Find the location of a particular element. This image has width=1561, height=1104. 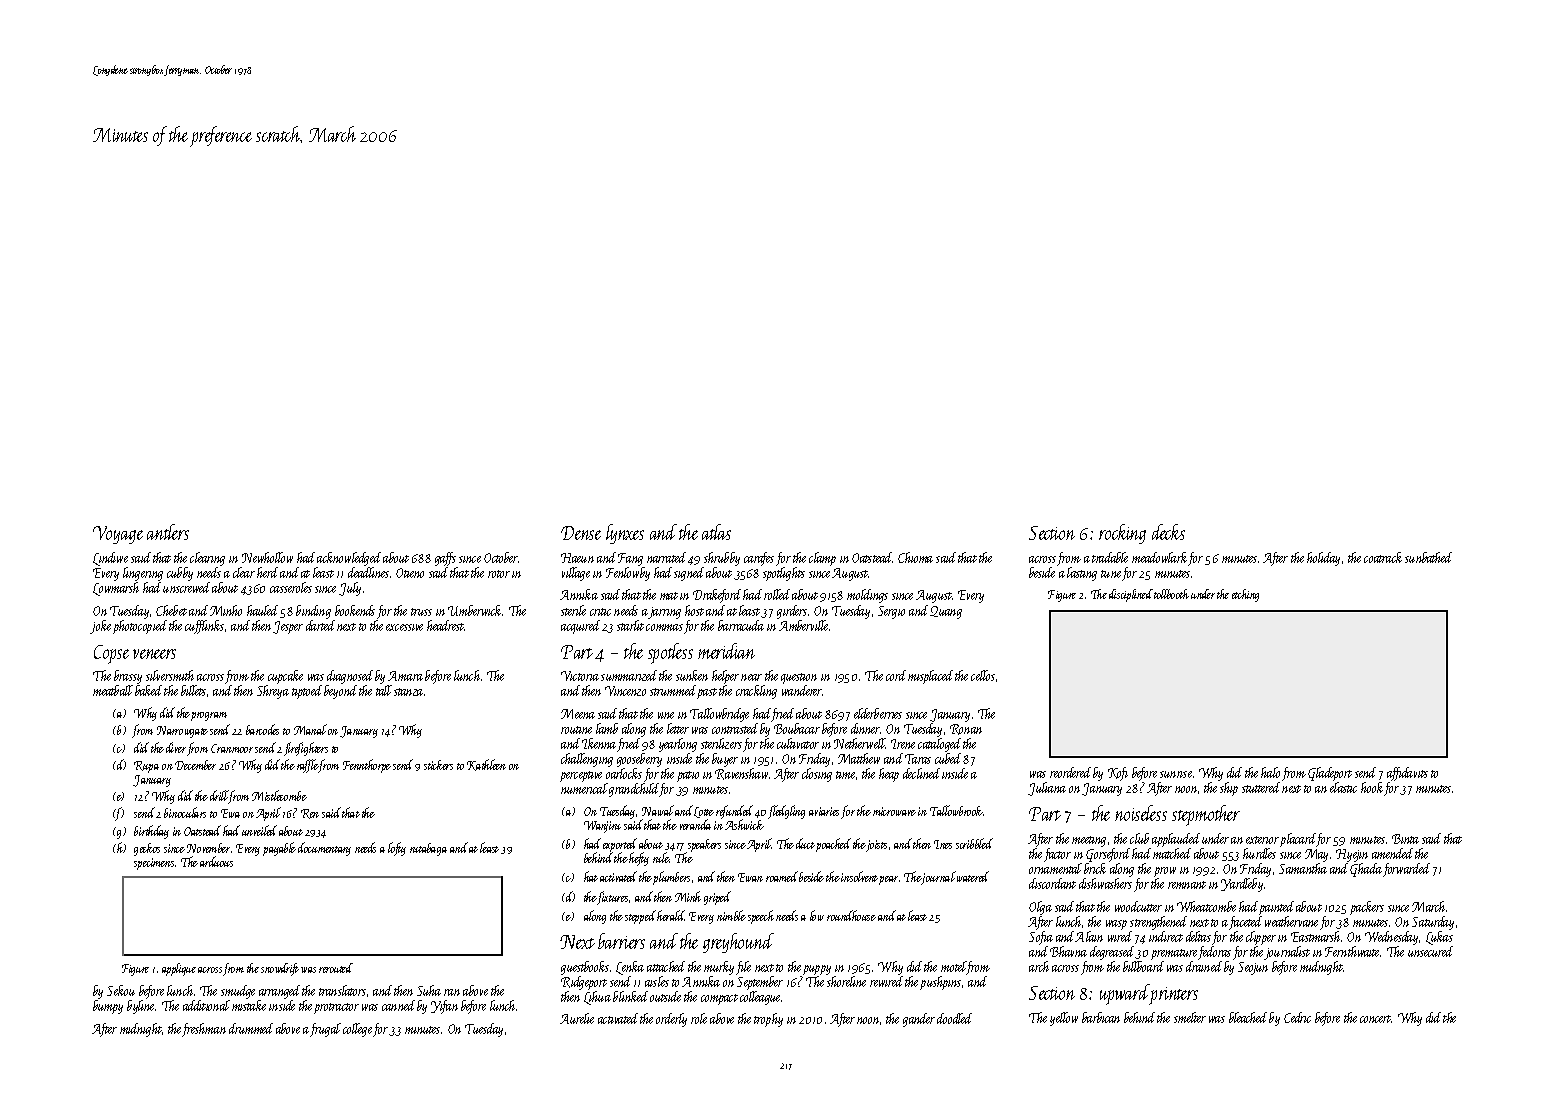

frugal is located at coordinates (325, 1030).
